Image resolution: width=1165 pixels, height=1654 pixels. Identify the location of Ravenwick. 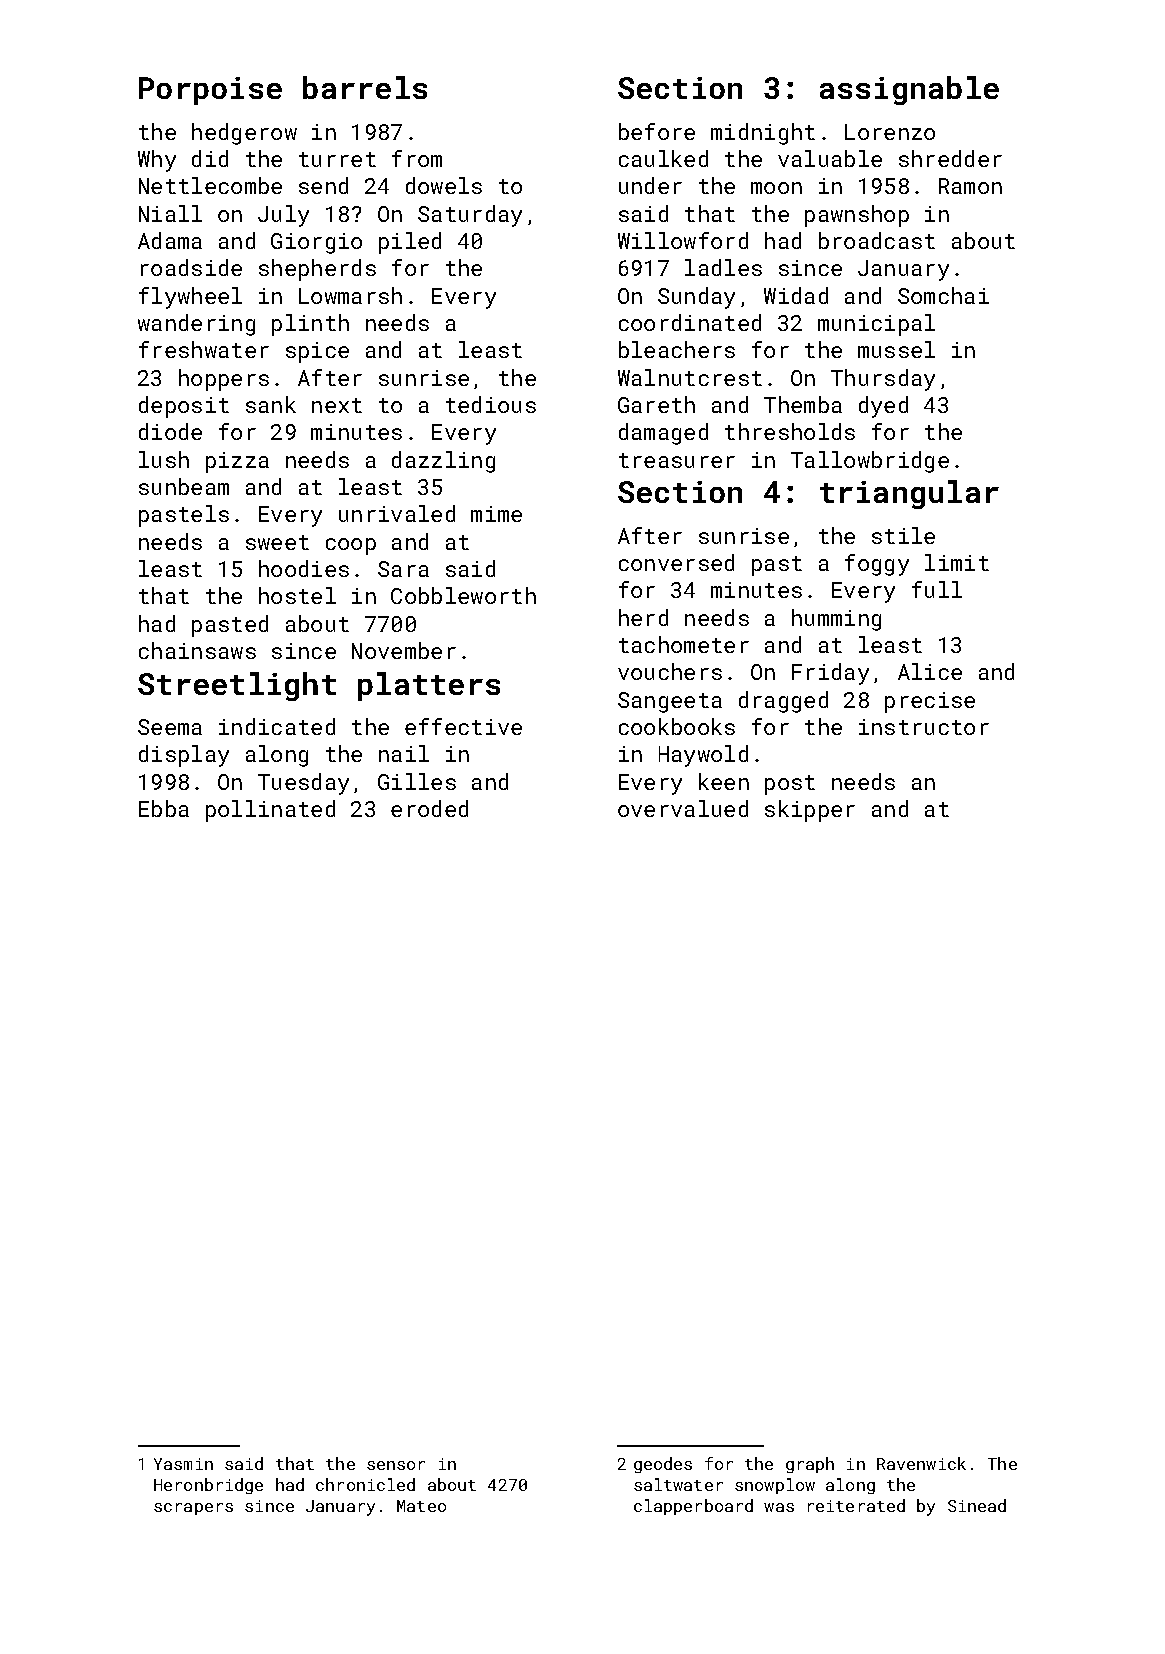
(921, 1463).
